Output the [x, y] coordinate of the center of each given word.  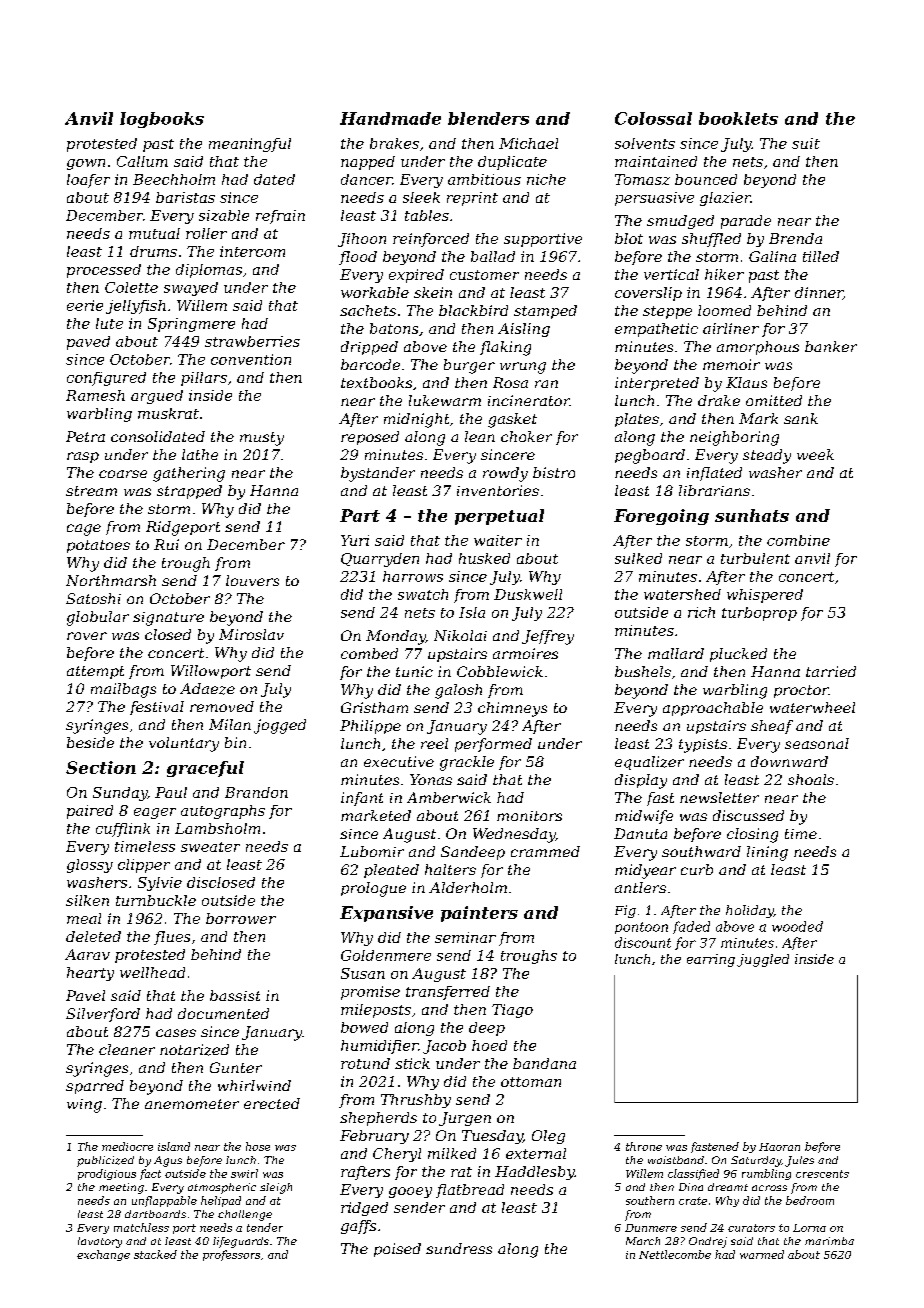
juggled [763, 960]
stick [412, 1063]
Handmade [390, 118]
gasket [512, 420]
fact [150, 1174]
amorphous [758, 348]
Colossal [653, 118]
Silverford [103, 1015]
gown [86, 164]
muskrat [168, 413]
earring [711, 960]
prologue [373, 889]
